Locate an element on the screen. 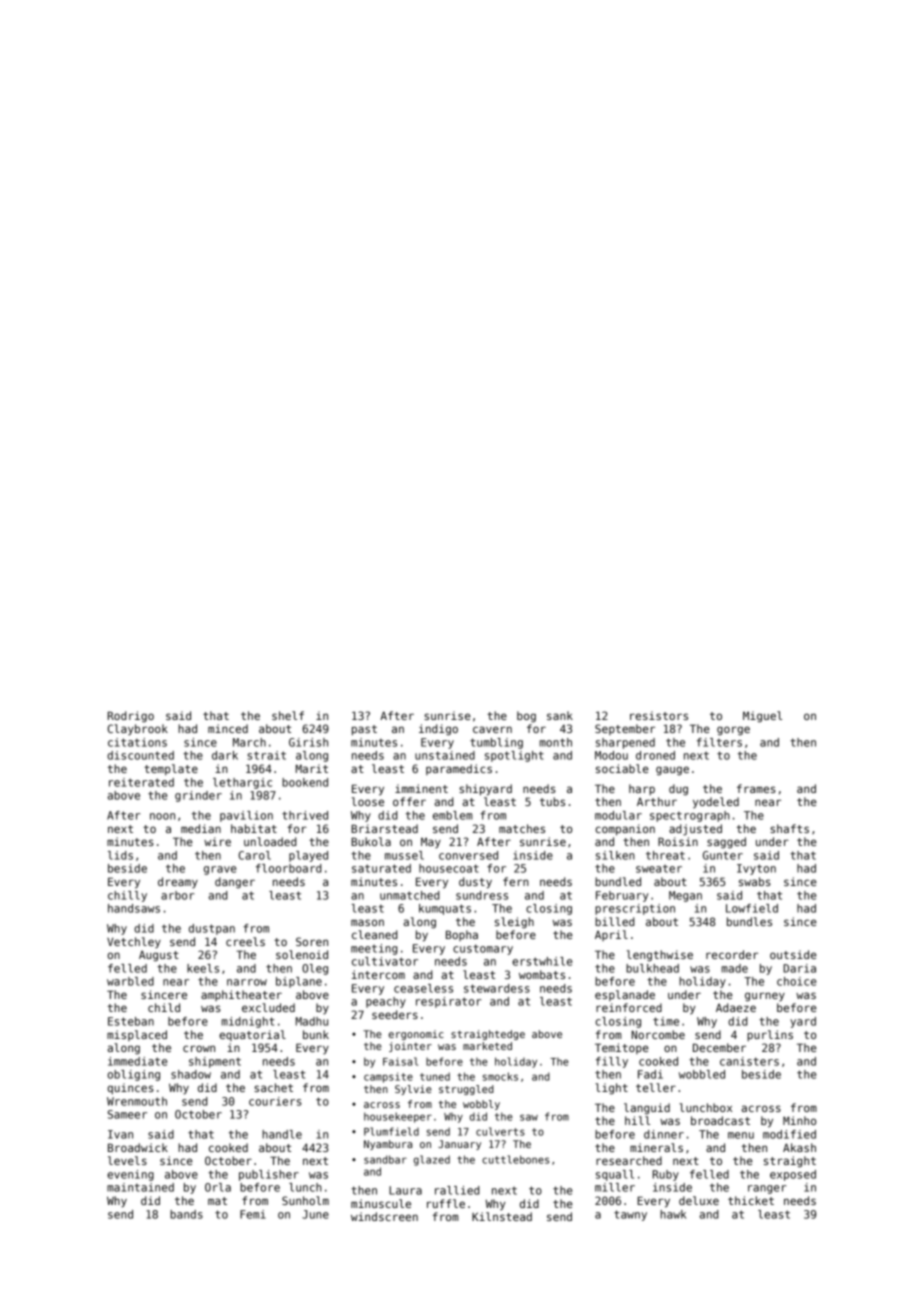  Broadwick is located at coordinates (138, 1147).
